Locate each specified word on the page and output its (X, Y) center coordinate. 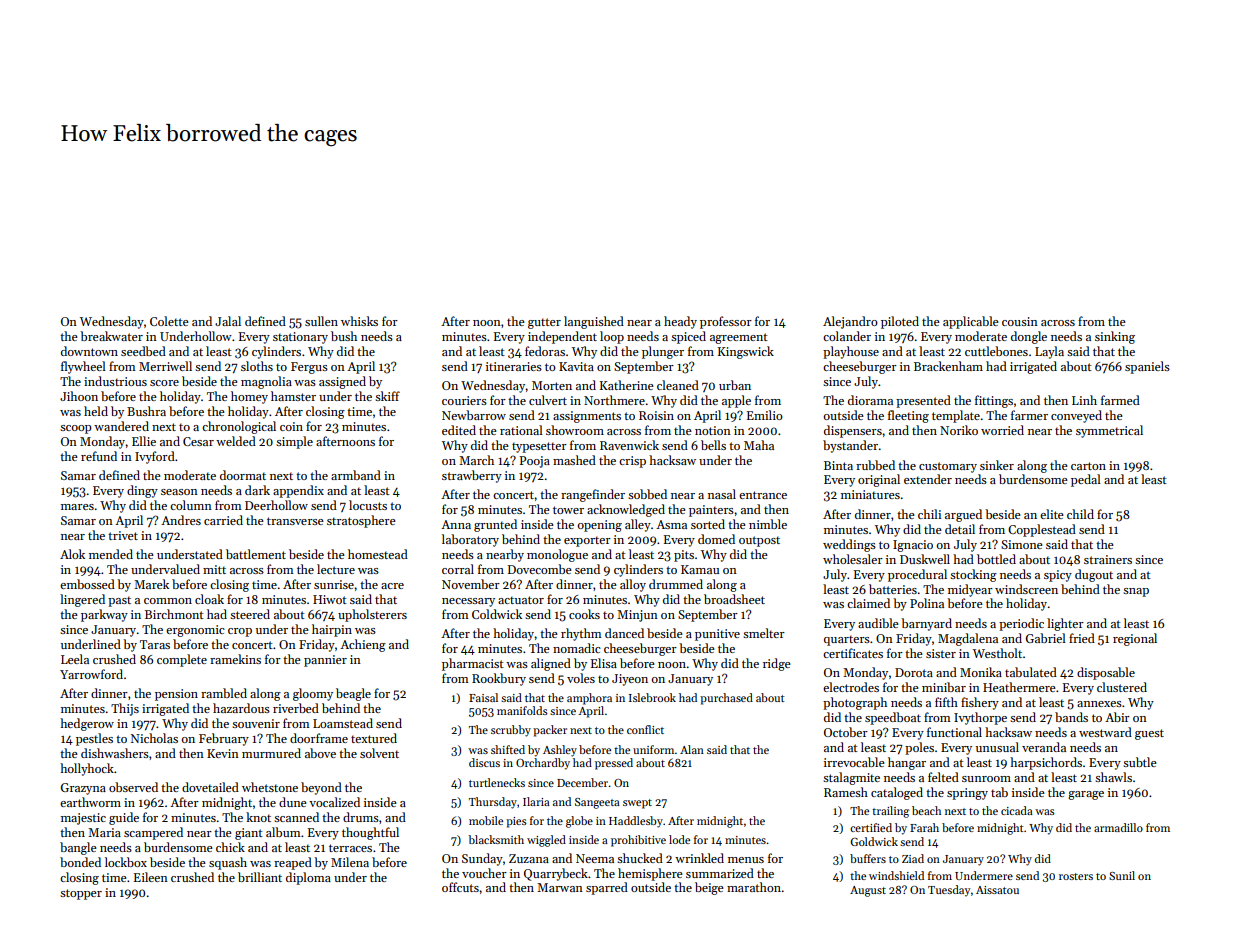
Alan (692, 749)
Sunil (1122, 875)
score (164, 383)
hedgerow (87, 724)
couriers (464, 400)
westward (1105, 732)
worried (1002, 430)
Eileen (151, 877)
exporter (587, 541)
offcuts (460, 887)
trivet (123, 535)
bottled (996, 559)
